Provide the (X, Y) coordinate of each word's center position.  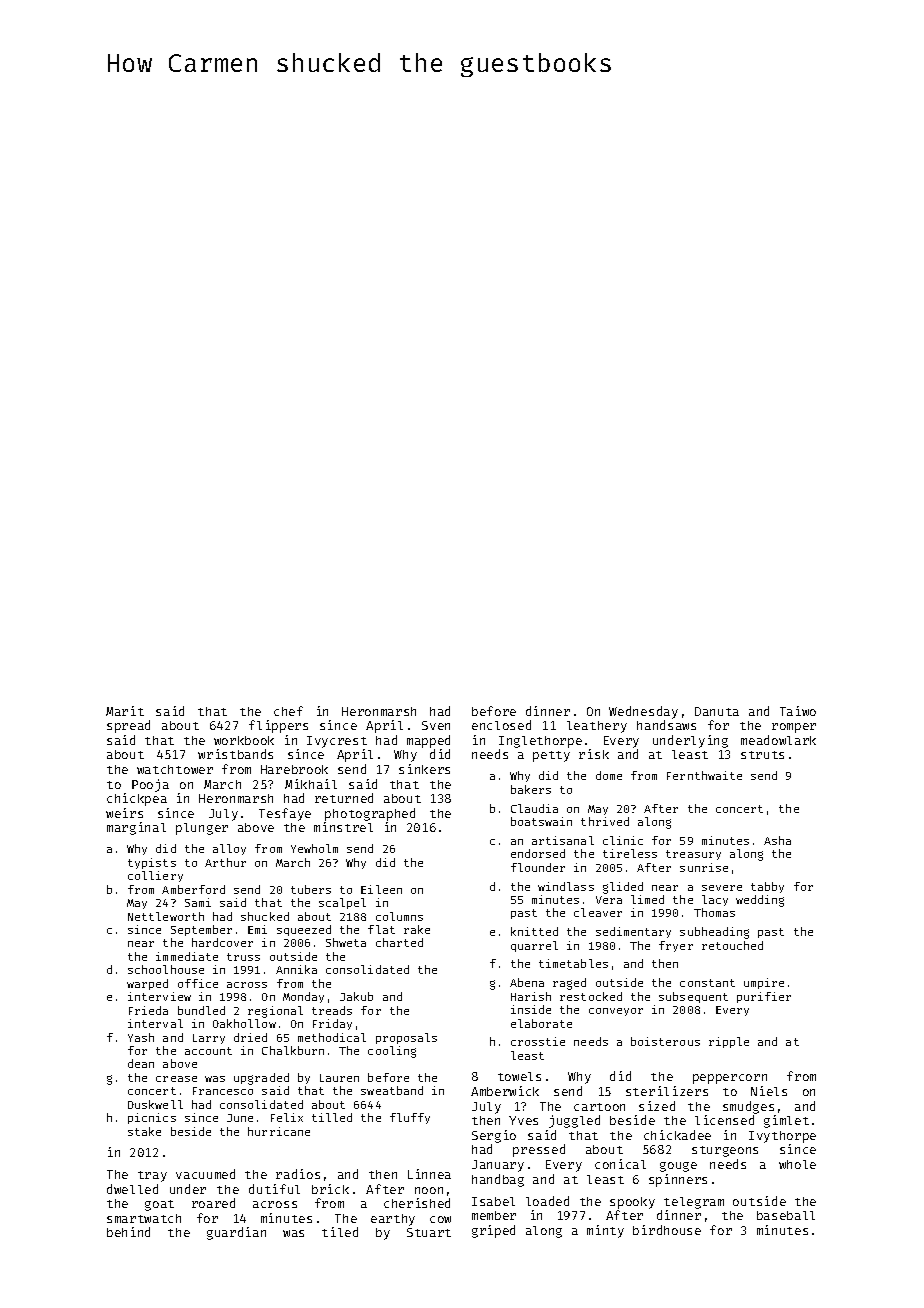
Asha (777, 840)
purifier (764, 997)
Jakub (356, 996)
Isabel (493, 1201)
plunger (202, 829)
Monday (303, 997)
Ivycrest (337, 742)
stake (144, 1131)
